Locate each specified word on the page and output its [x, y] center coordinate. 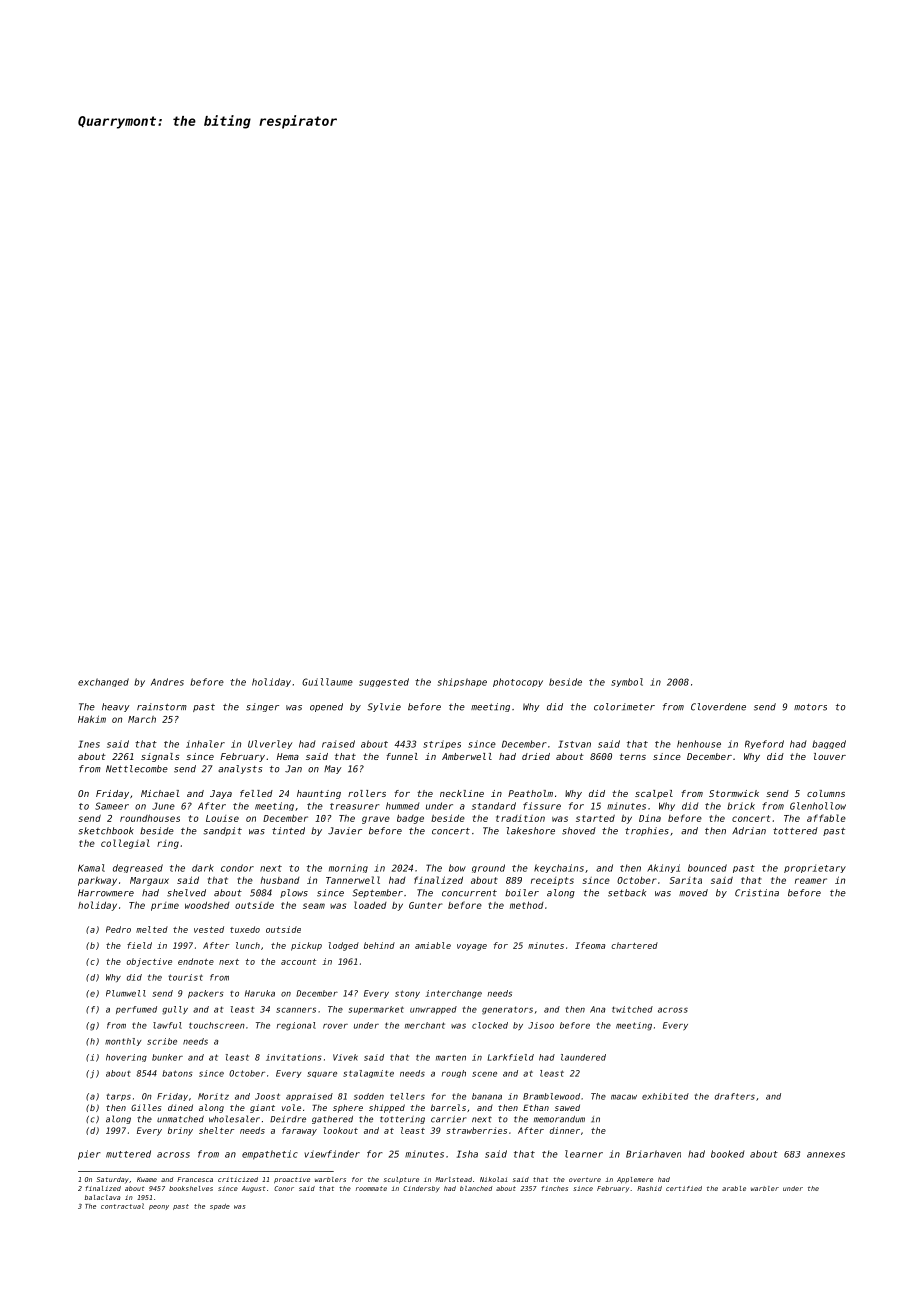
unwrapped [433, 1010]
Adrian [749, 831]
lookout [341, 1130]
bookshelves [191, 1188]
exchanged [103, 682]
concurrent [469, 893]
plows [294, 893]
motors [810, 707]
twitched [632, 1009]
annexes [826, 1155]
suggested [384, 682]
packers [206, 994]
